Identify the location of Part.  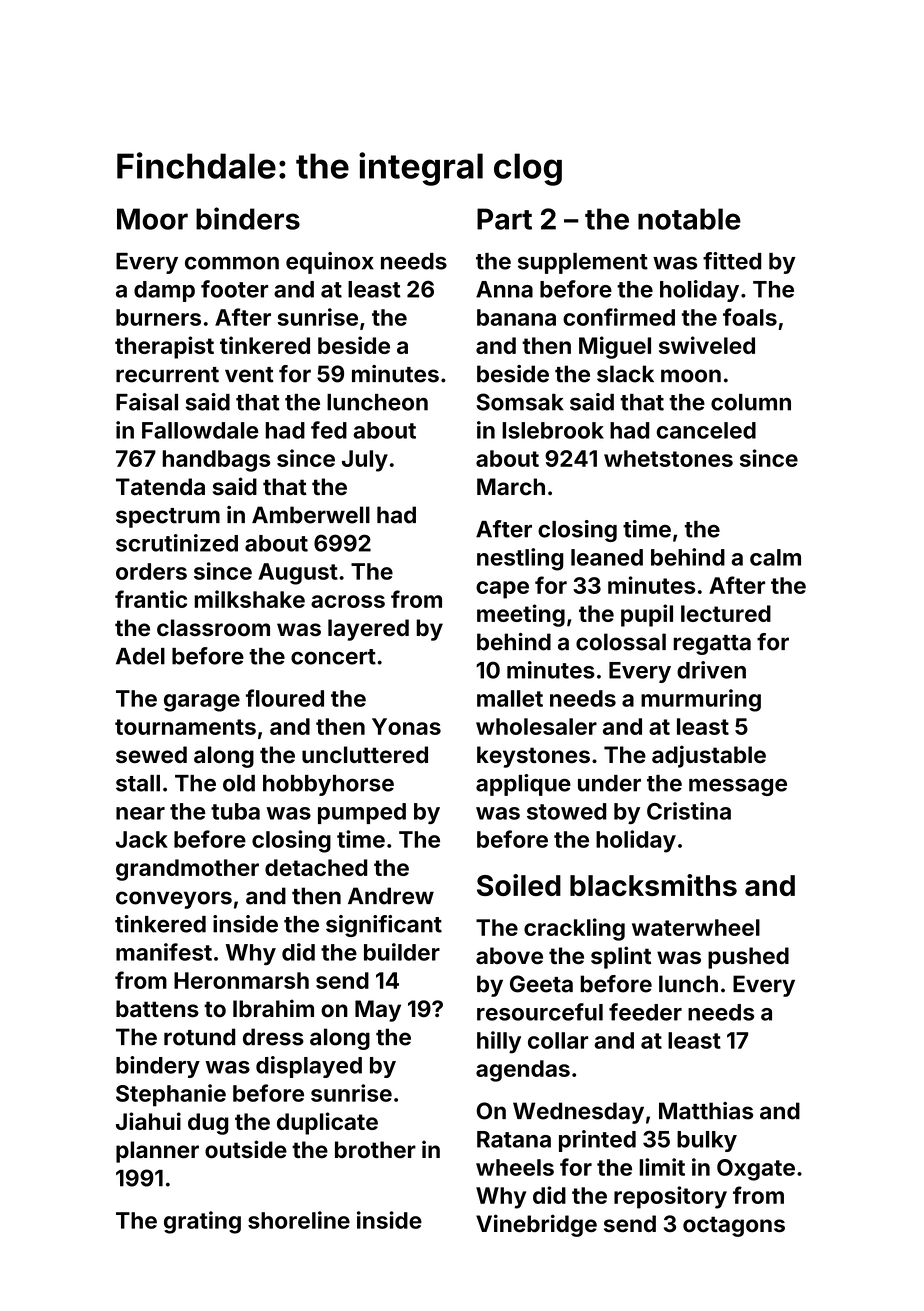
(504, 219).
